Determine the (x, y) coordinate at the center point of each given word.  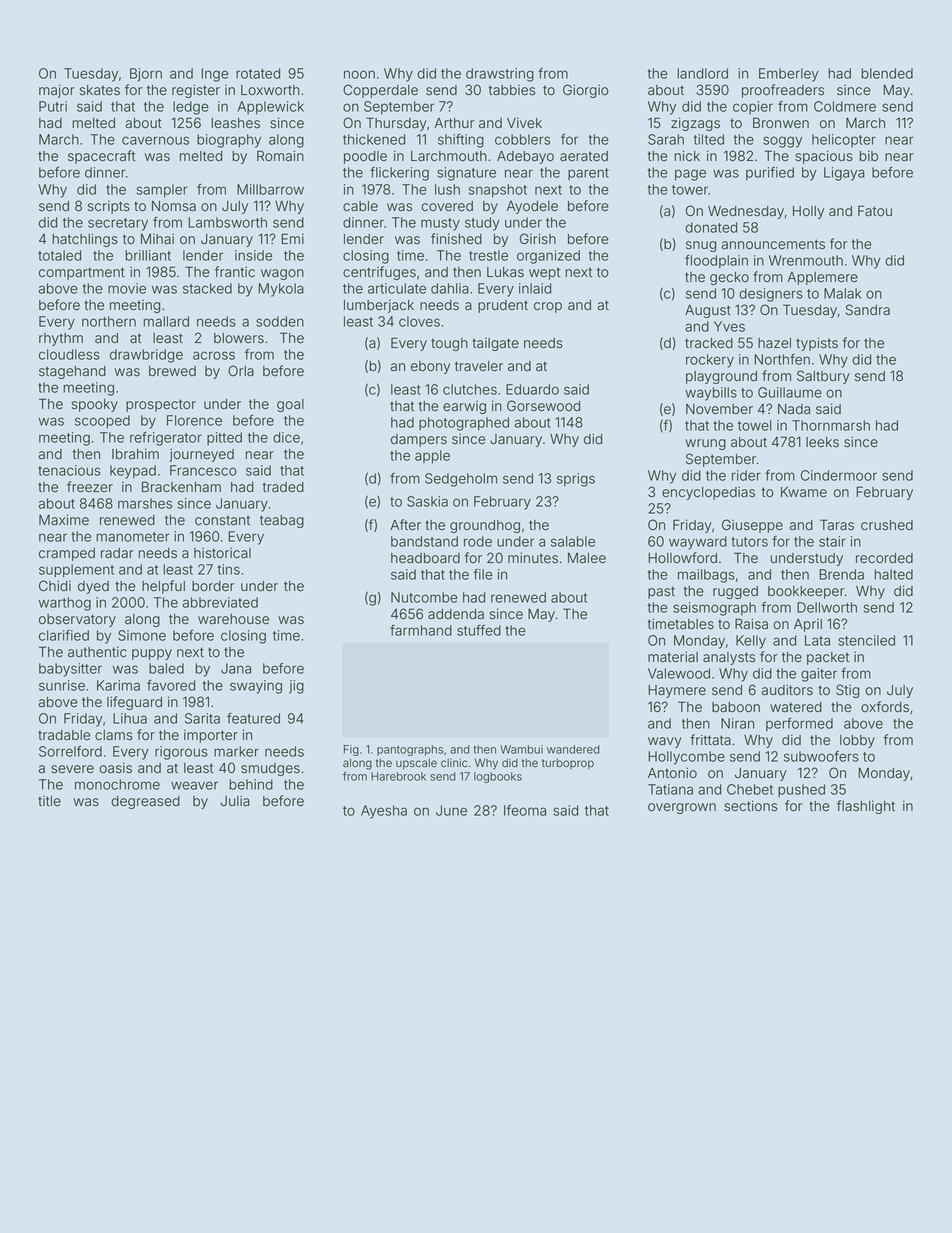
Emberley (789, 75)
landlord (702, 73)
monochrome (117, 784)
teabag (282, 521)
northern (109, 321)
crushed (887, 525)
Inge (214, 75)
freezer (90, 487)
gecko (729, 278)
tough (449, 344)
